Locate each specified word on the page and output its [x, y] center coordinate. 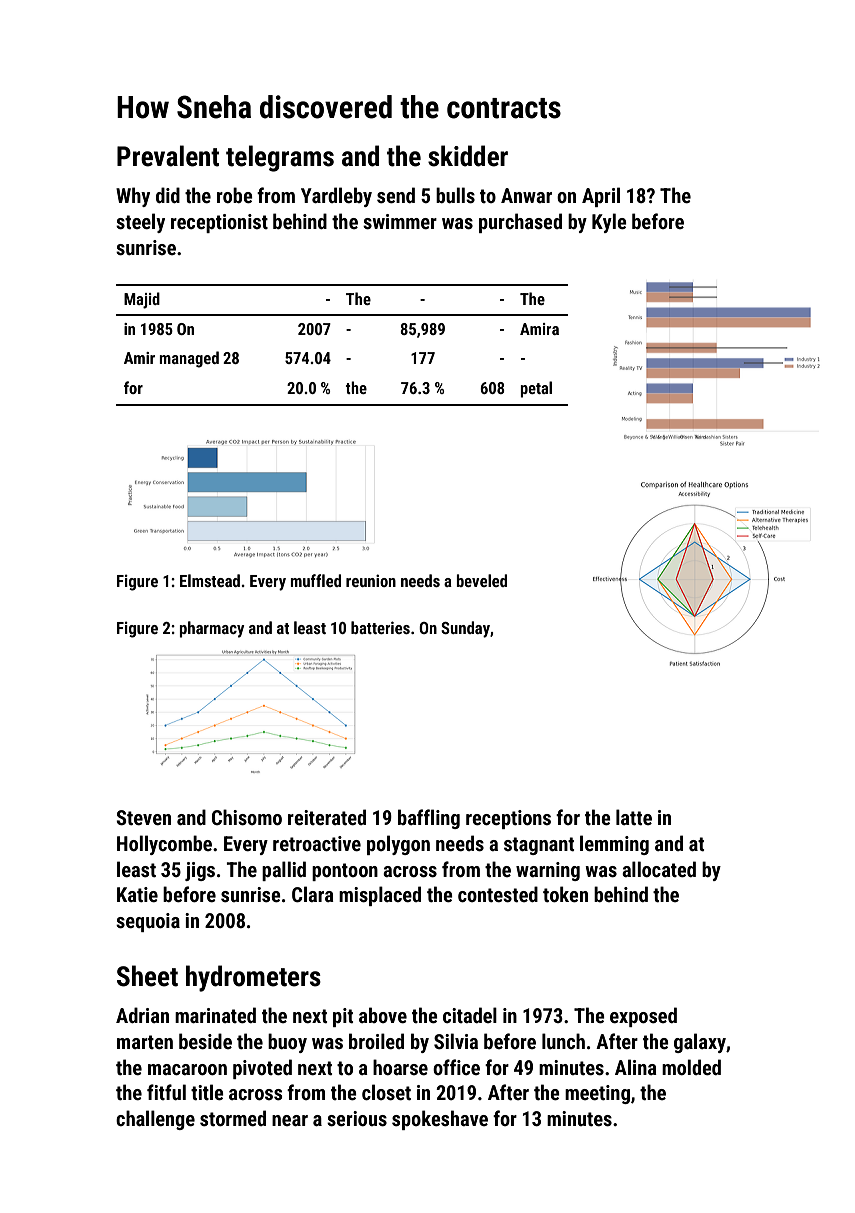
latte [634, 817]
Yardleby [336, 197]
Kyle [609, 223]
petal [536, 389]
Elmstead [210, 580]
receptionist [219, 223]
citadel [470, 1015]
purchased [520, 223]
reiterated [327, 817]
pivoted [262, 1069]
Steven [143, 817]
